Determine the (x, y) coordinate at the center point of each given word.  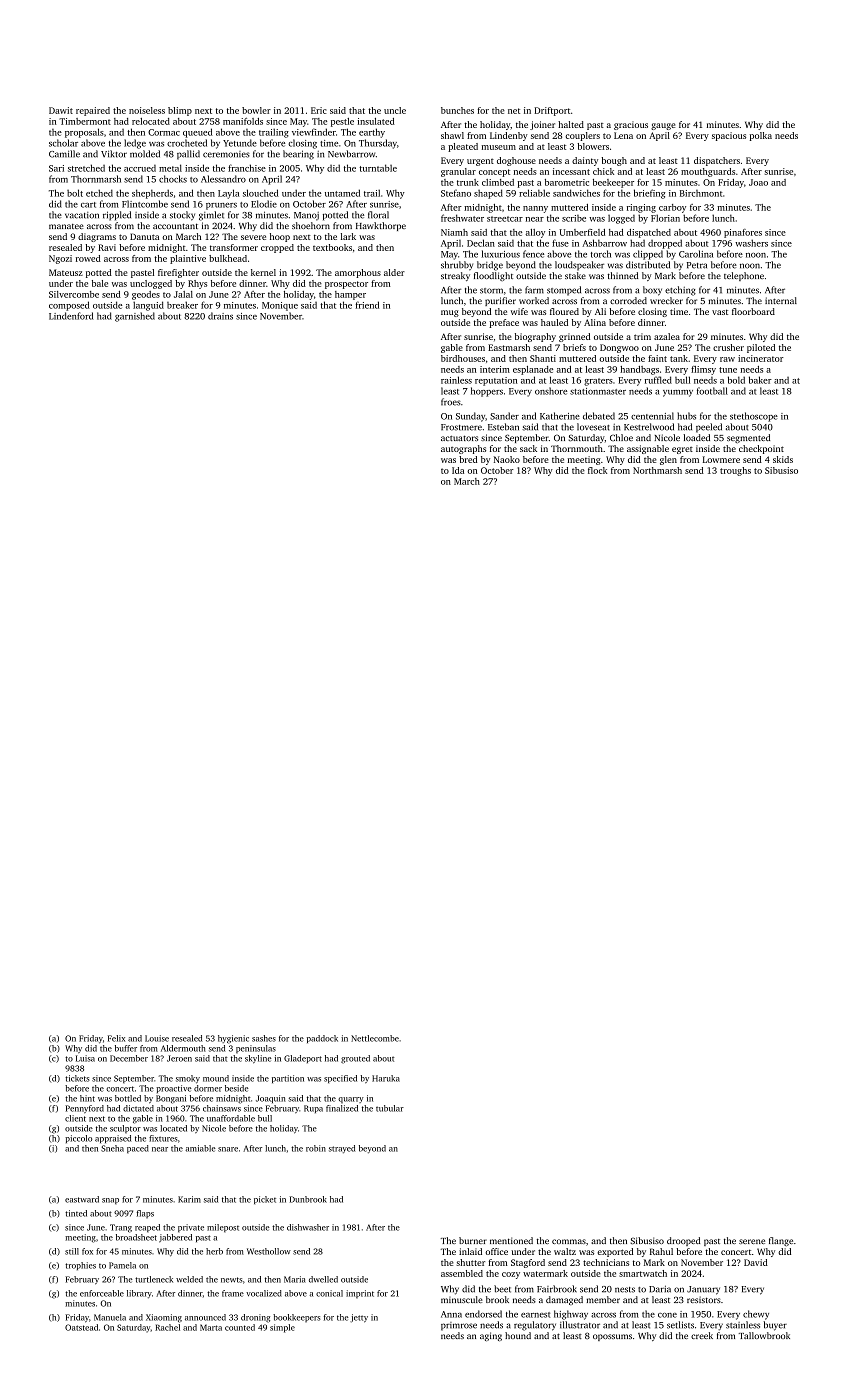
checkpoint (761, 449)
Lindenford (71, 316)
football (712, 391)
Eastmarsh (509, 347)
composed (69, 306)
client (75, 1118)
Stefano (456, 193)
